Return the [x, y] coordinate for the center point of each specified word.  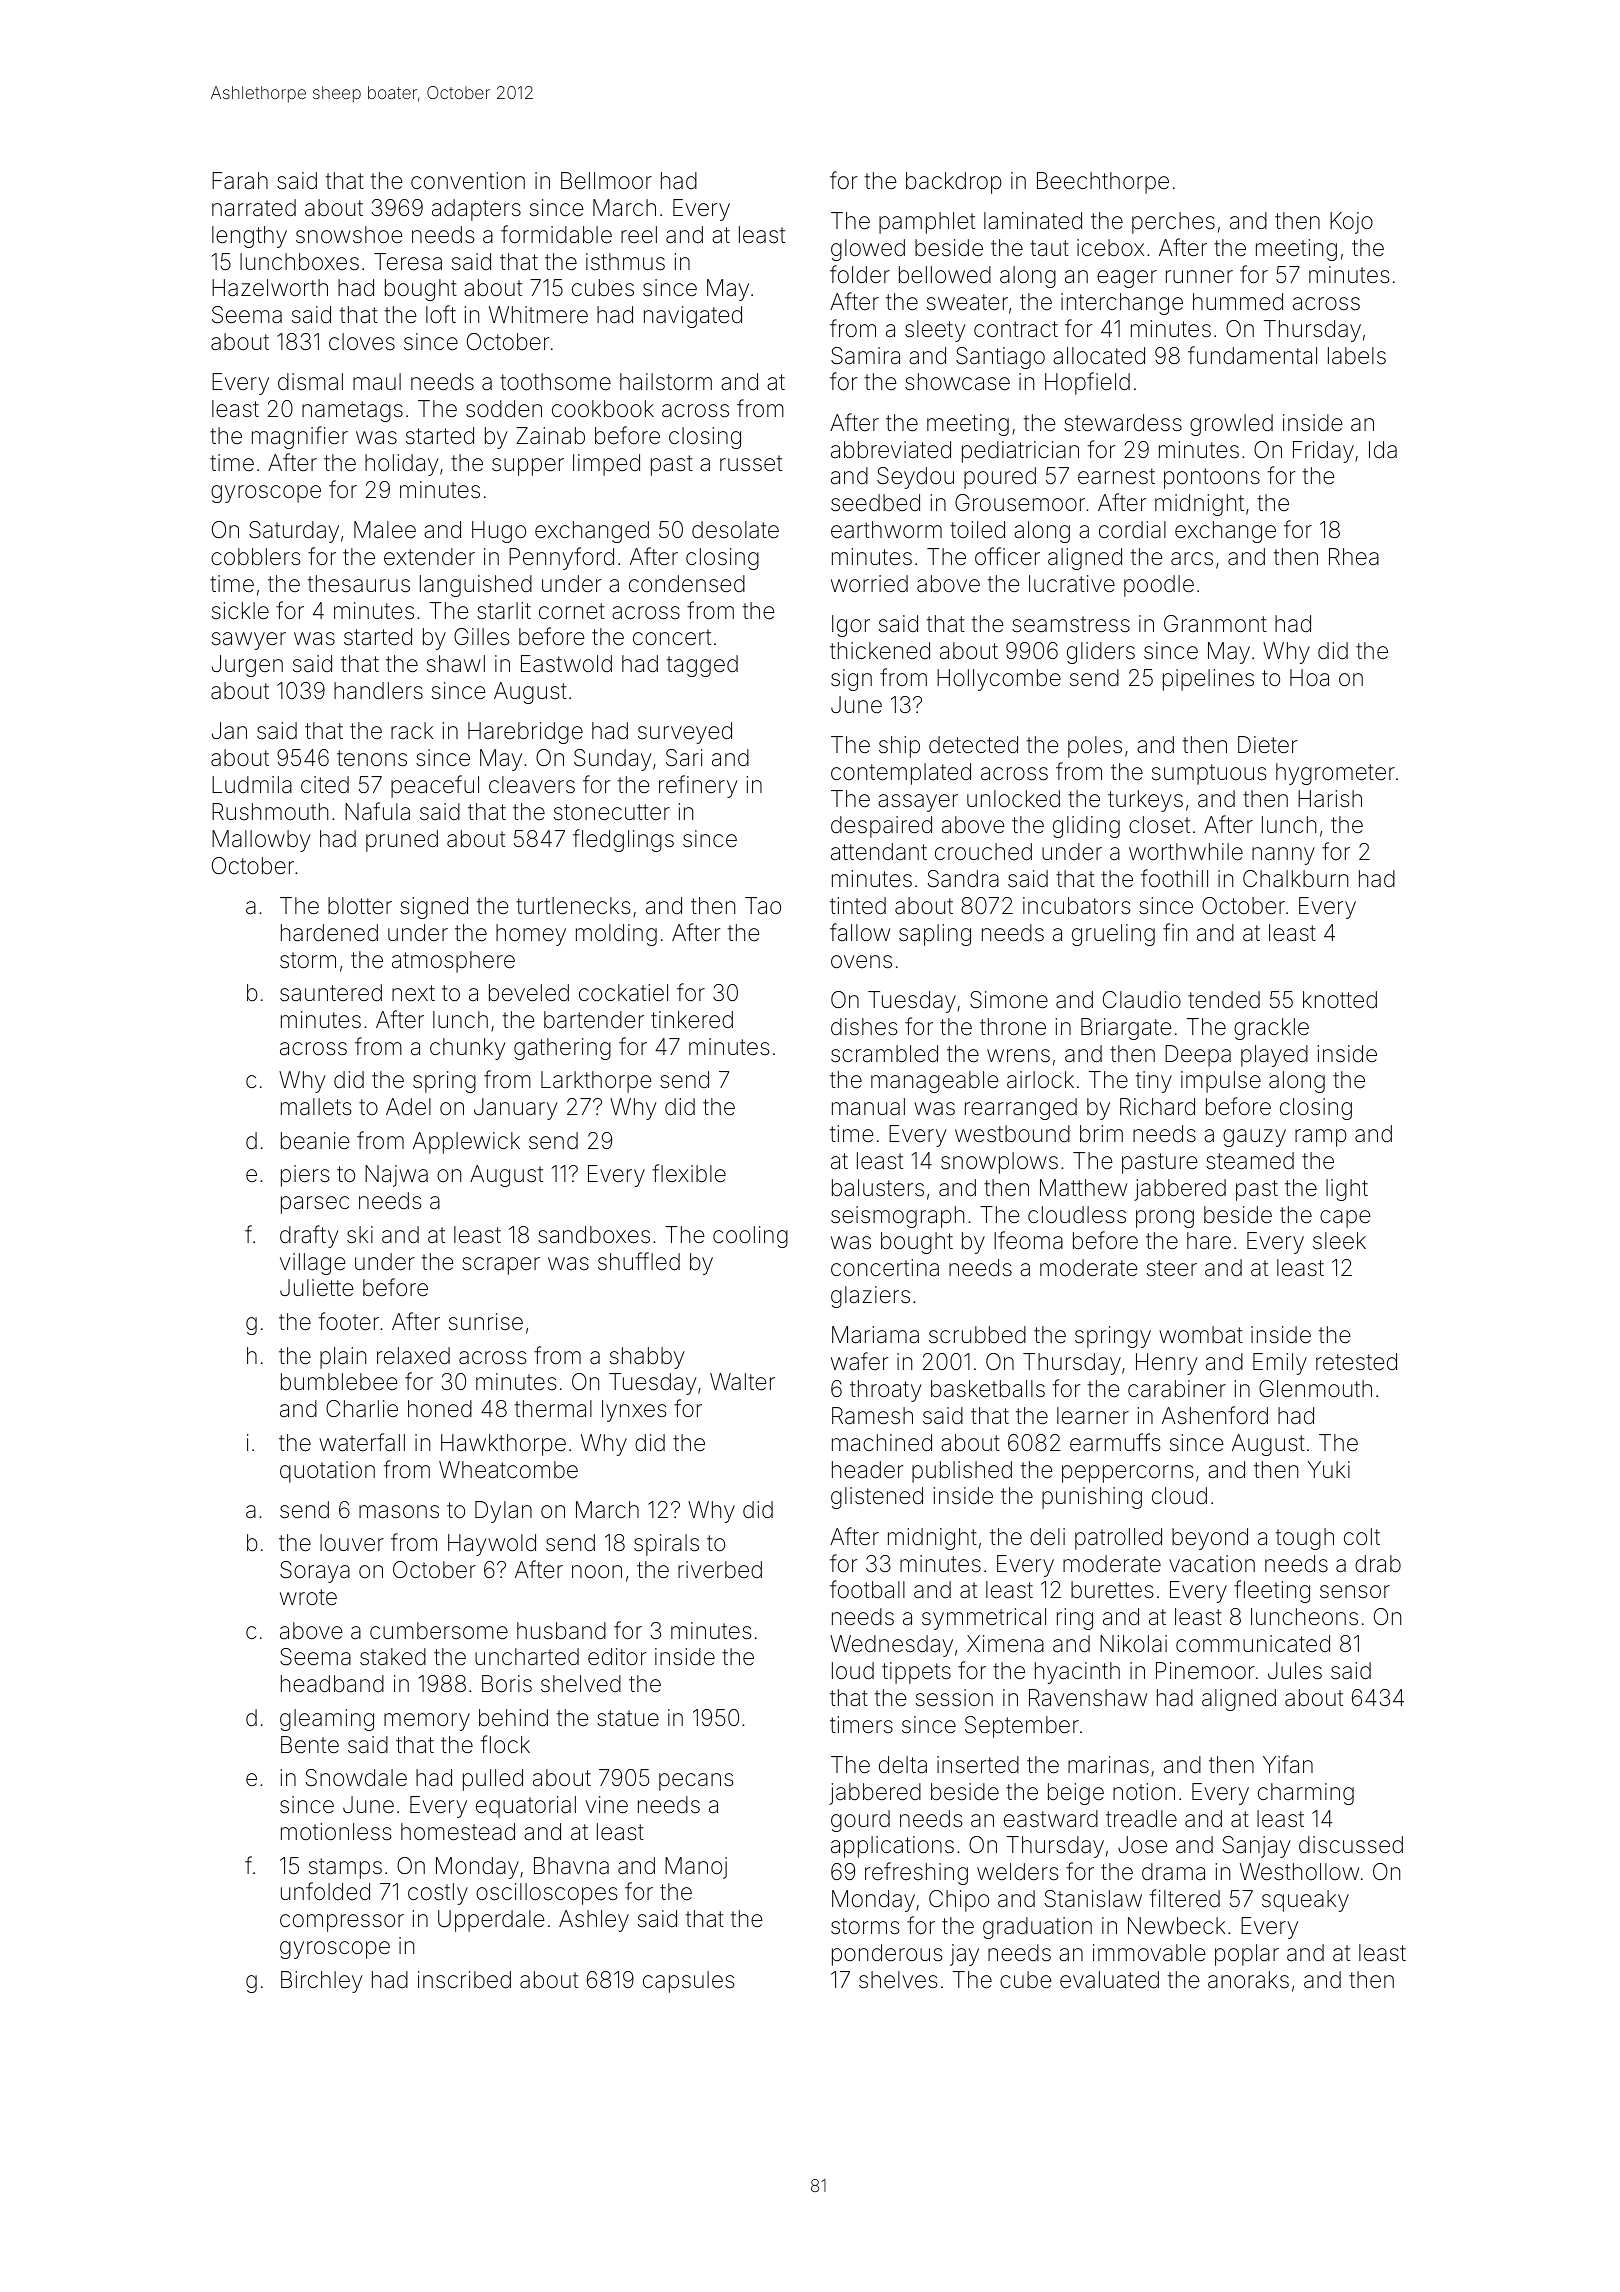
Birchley [322, 1982]
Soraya [315, 1572]
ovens [861, 962]
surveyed [685, 733]
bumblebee [339, 1382]
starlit [504, 611]
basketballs [988, 1389]
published [962, 1472]
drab [1378, 1564]
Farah [240, 181]
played [1274, 1056]
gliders [1101, 653]
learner [1093, 1416]
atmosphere [453, 962]
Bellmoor [606, 181]
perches [1173, 223]
